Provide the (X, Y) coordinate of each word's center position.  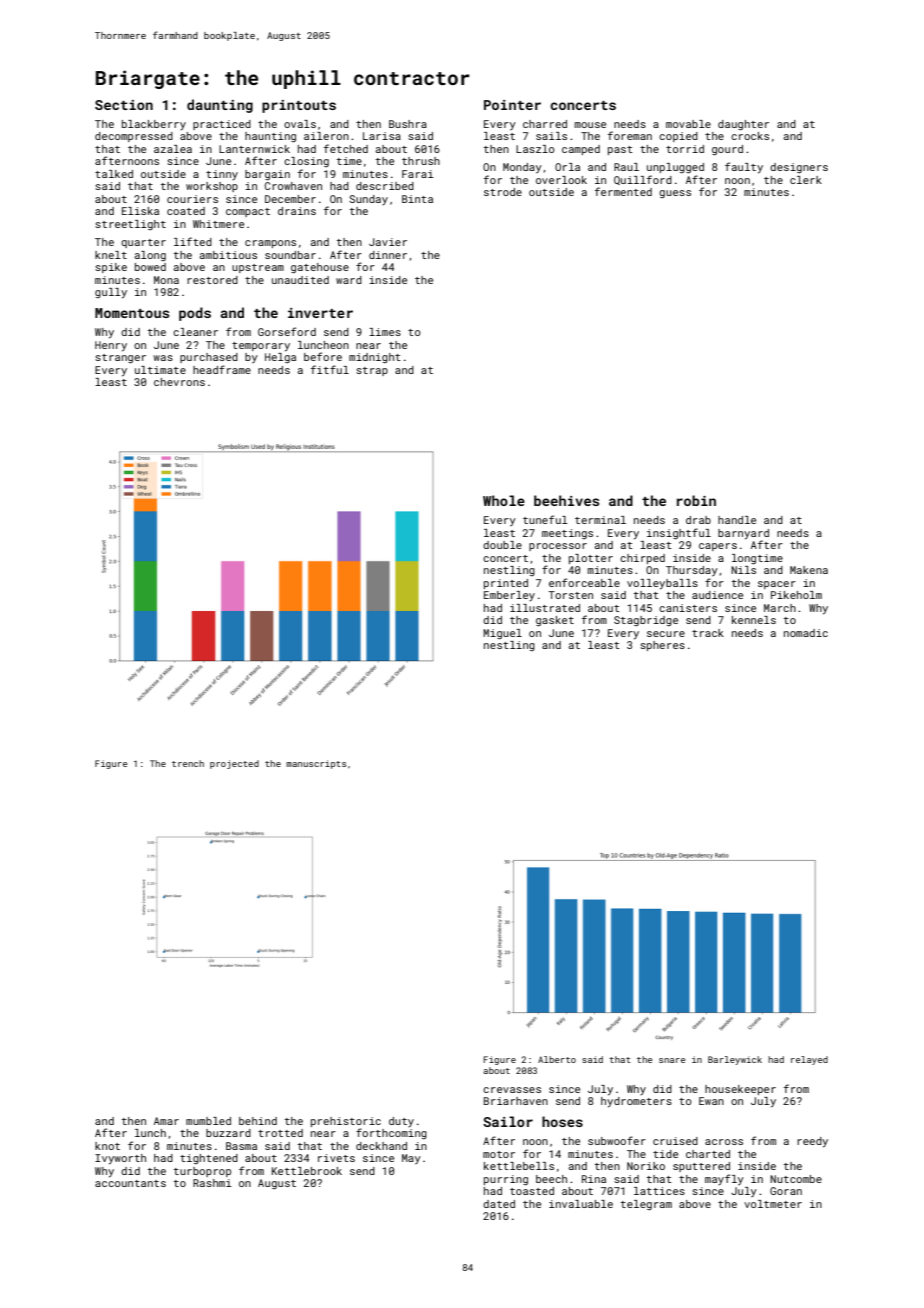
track (708, 633)
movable (688, 124)
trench (188, 763)
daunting (220, 106)
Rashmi (212, 1183)
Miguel (502, 634)
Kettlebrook (307, 1171)
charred (545, 124)
